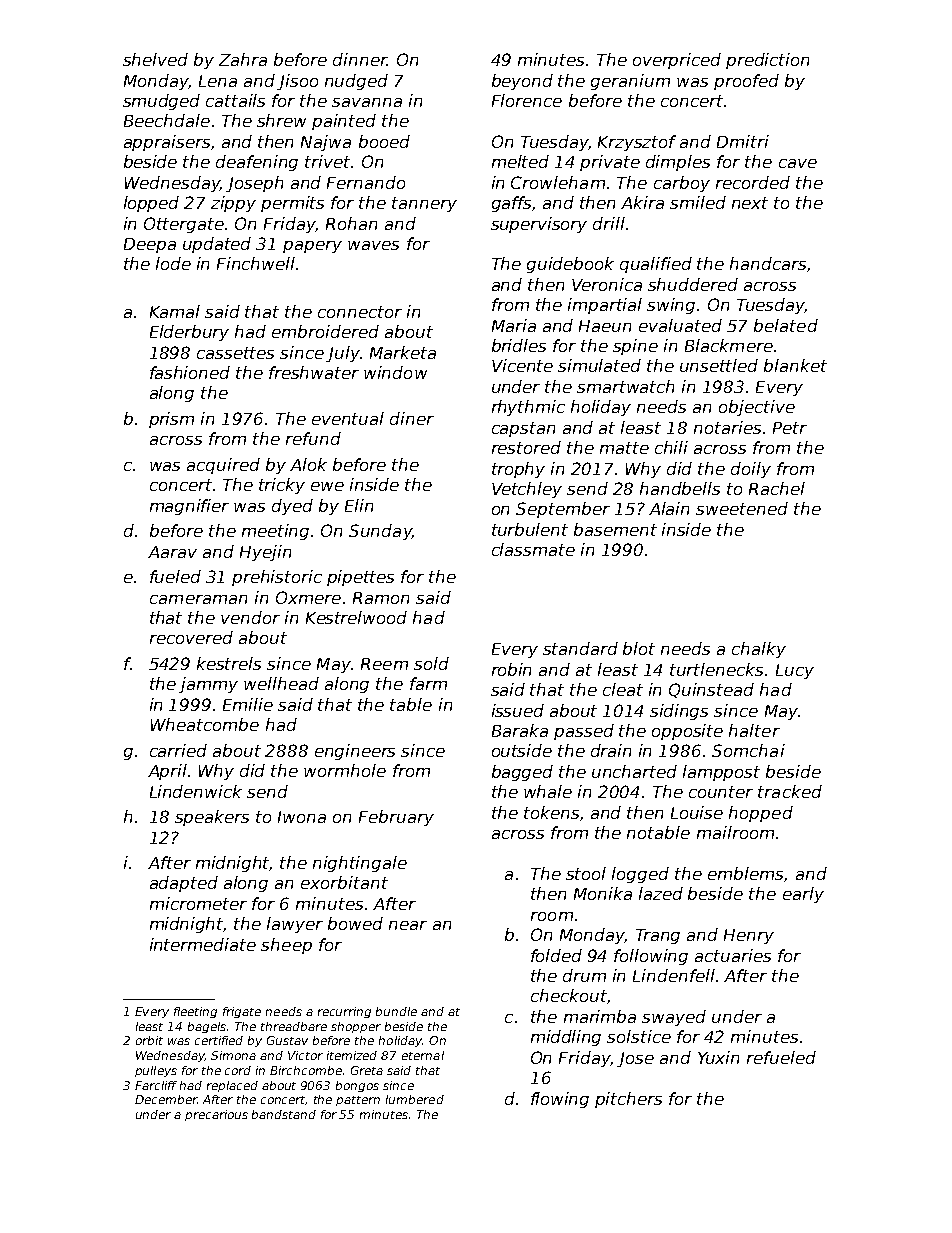 This screenshot has width=952, height=1233. What do you see at coordinates (677, 61) in the screenshot?
I see `overpriced` at bounding box center [677, 61].
